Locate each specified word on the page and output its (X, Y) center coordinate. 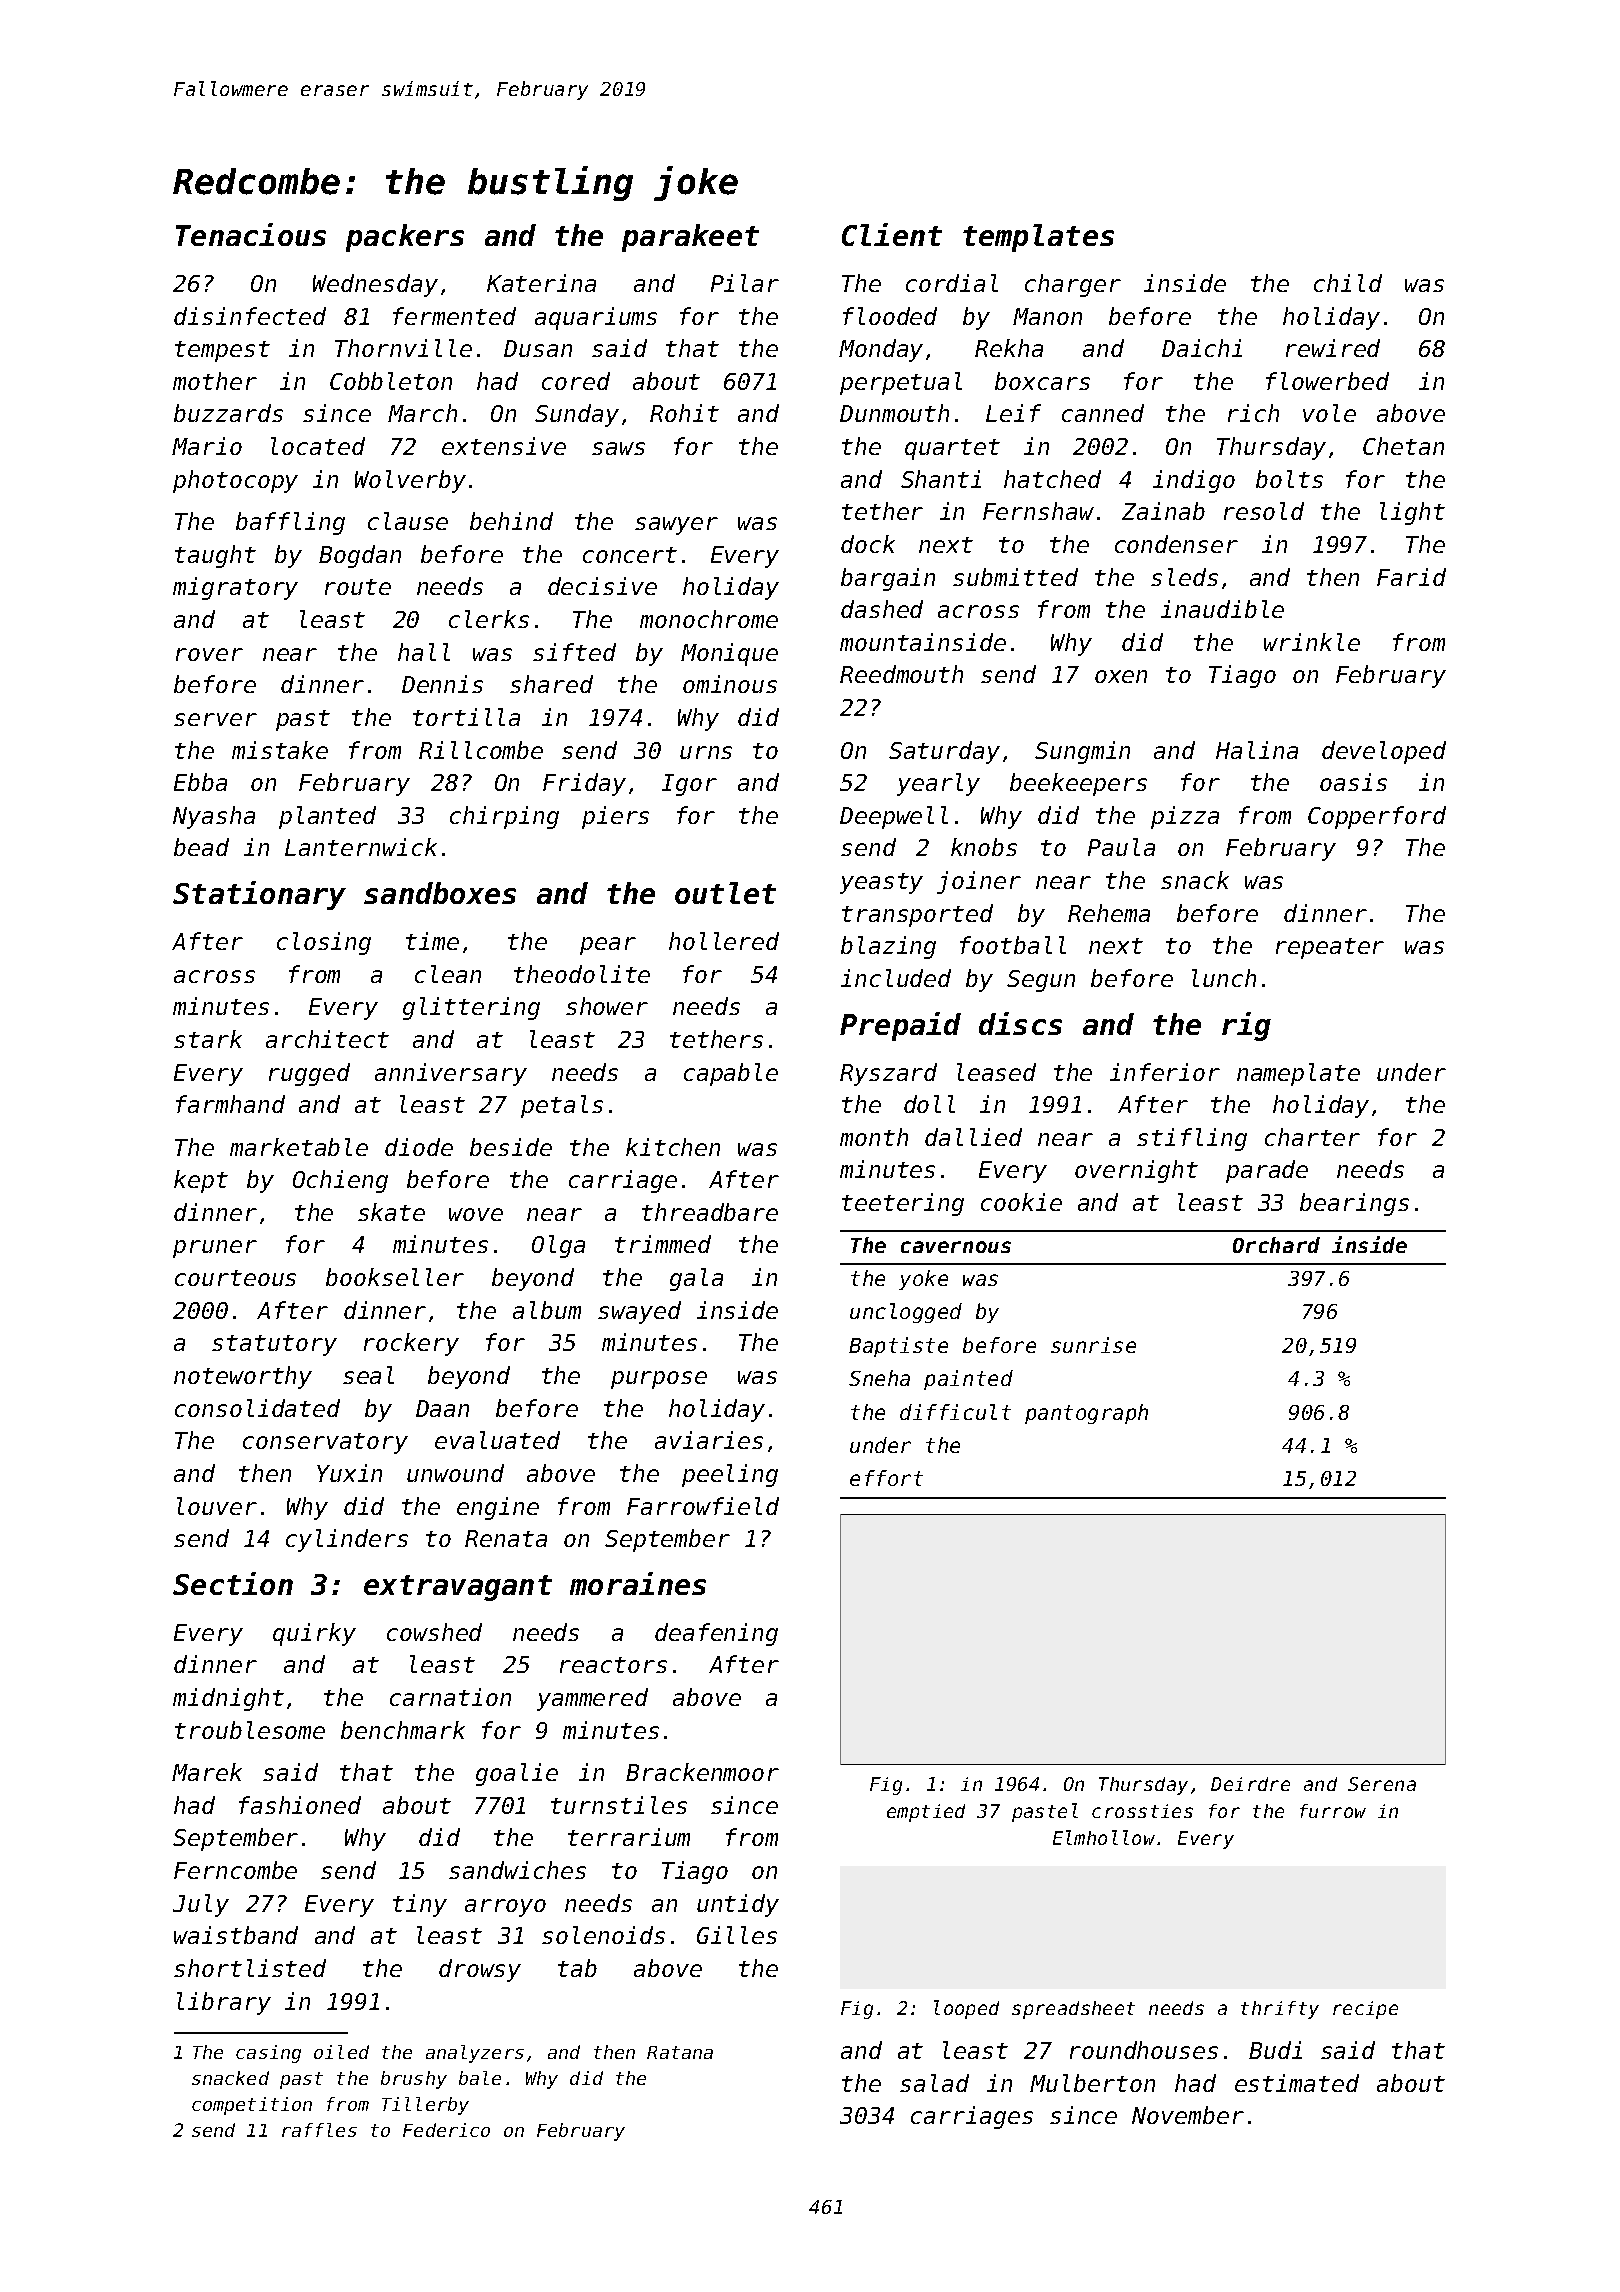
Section (233, 1583)
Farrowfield (703, 1506)
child (1348, 283)
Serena (1382, 1784)
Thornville (403, 348)
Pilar (745, 283)
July (201, 1905)
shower (607, 1006)
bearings (1354, 1204)
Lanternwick (361, 847)
